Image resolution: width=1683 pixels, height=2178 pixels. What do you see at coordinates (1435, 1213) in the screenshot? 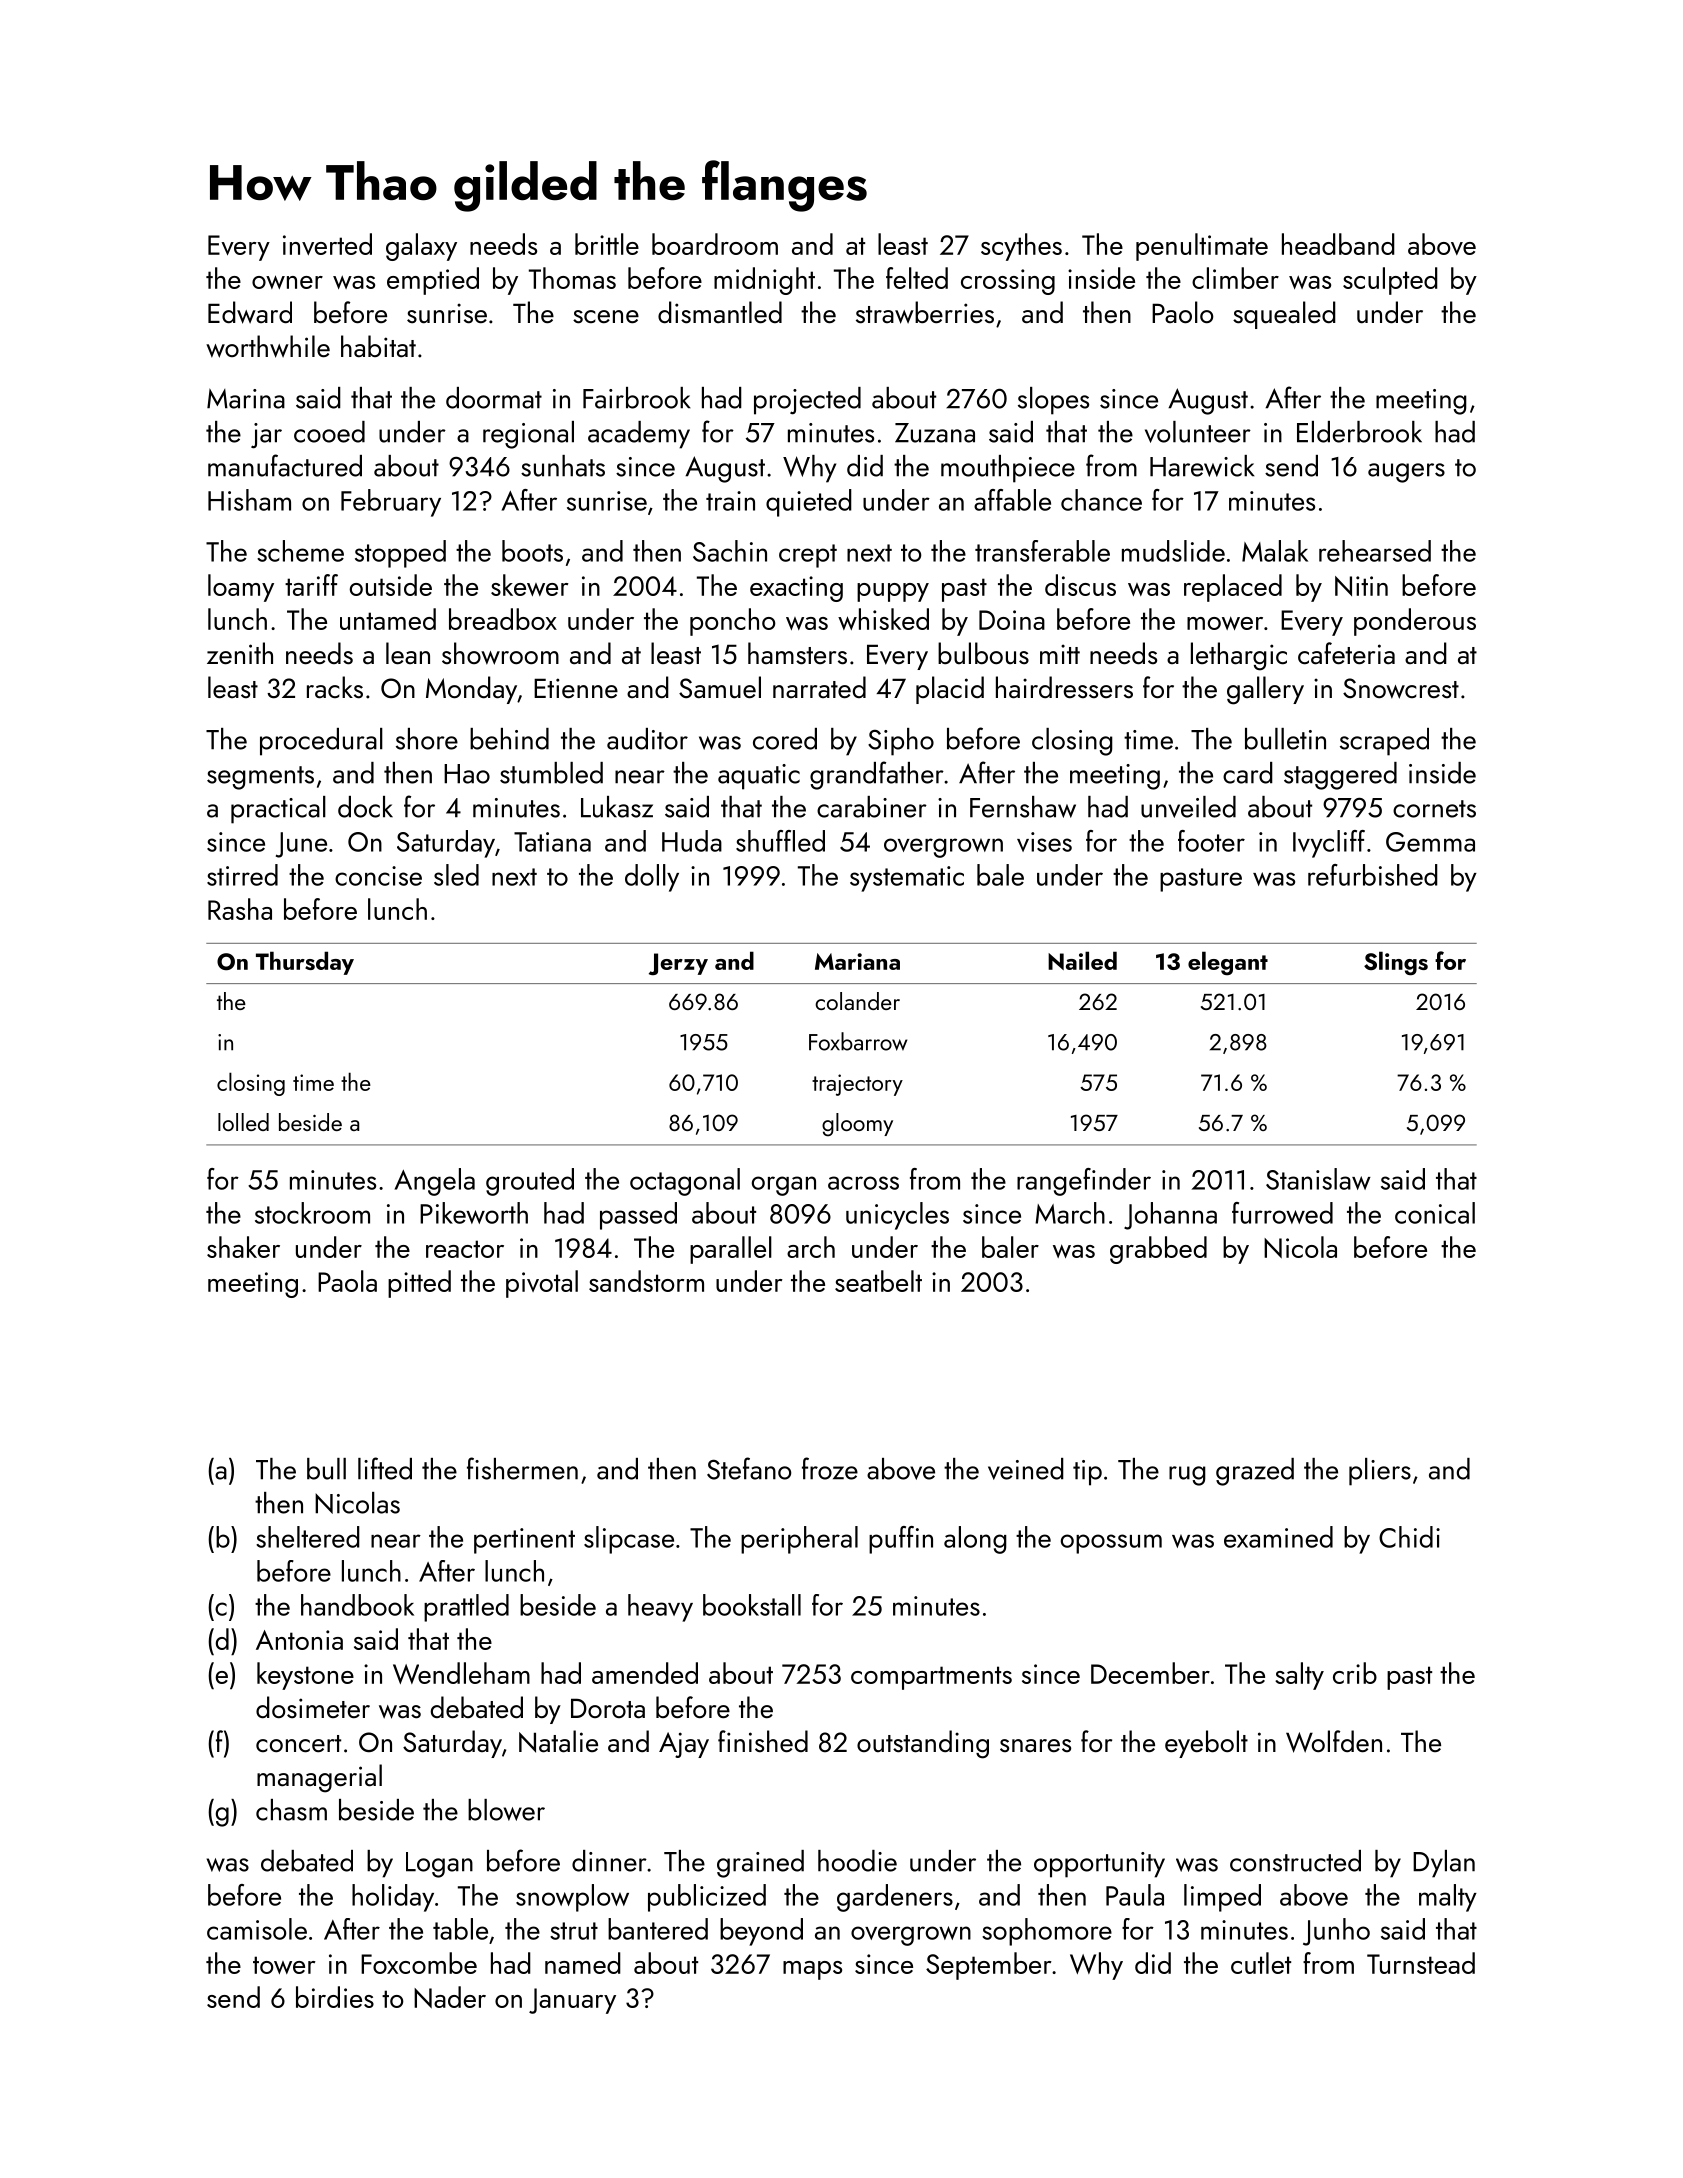
I see `conical` at bounding box center [1435, 1213].
